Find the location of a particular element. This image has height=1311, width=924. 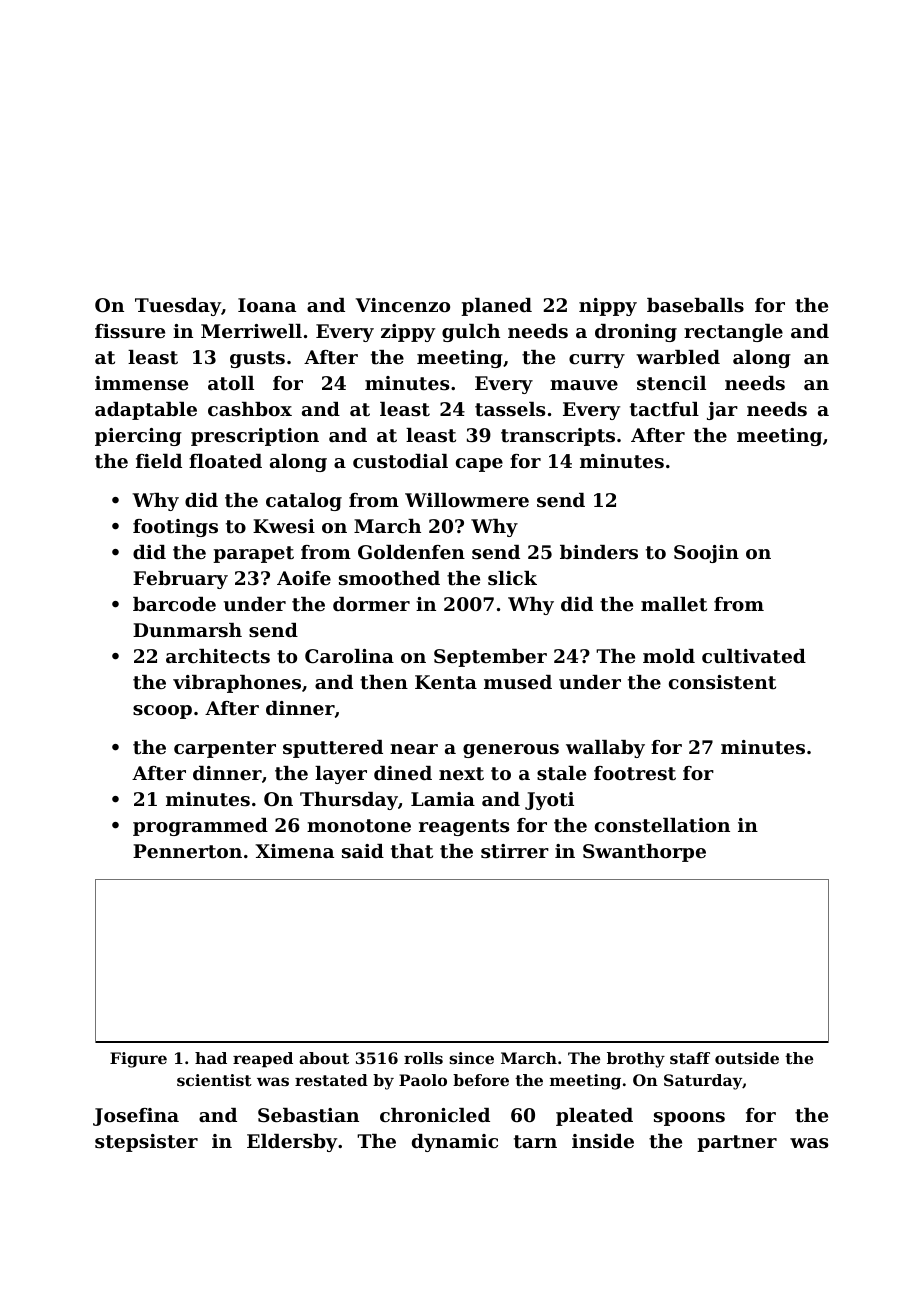

nippy is located at coordinates (608, 307).
